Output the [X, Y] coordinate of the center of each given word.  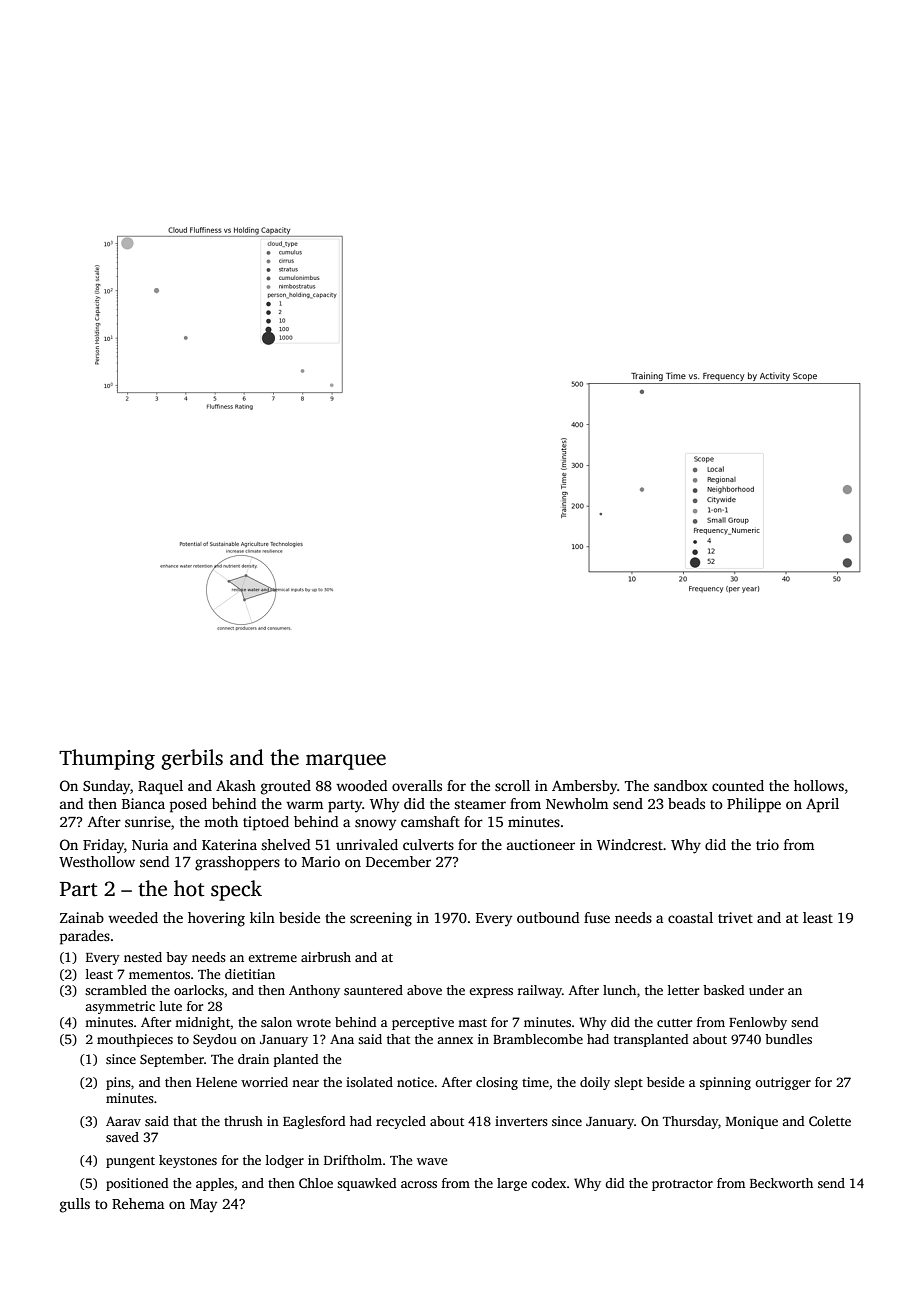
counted [738, 785]
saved [122, 1137]
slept [628, 1083]
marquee [346, 762]
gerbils [192, 759]
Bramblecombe [538, 1039]
